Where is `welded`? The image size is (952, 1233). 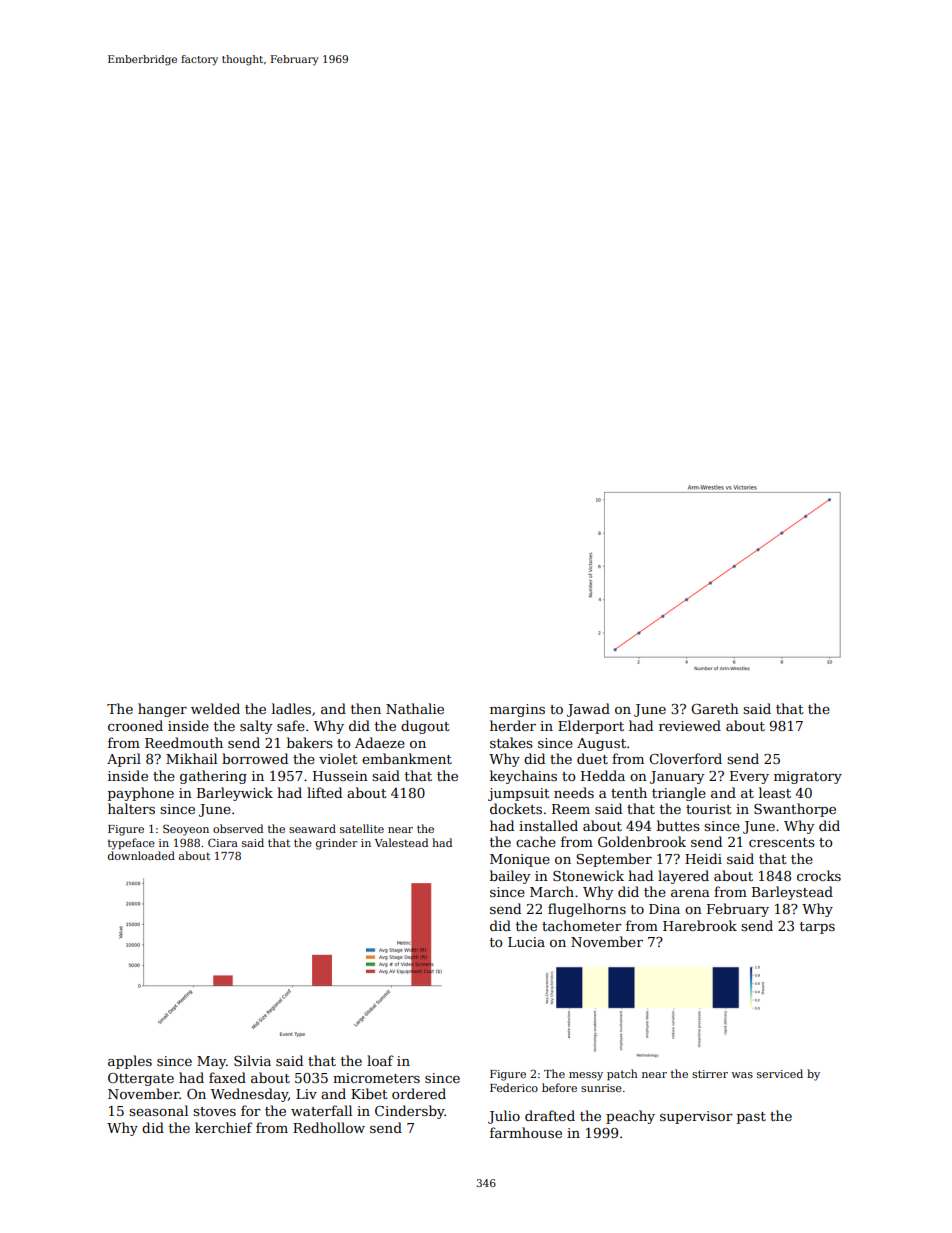
welded is located at coordinates (215, 708).
